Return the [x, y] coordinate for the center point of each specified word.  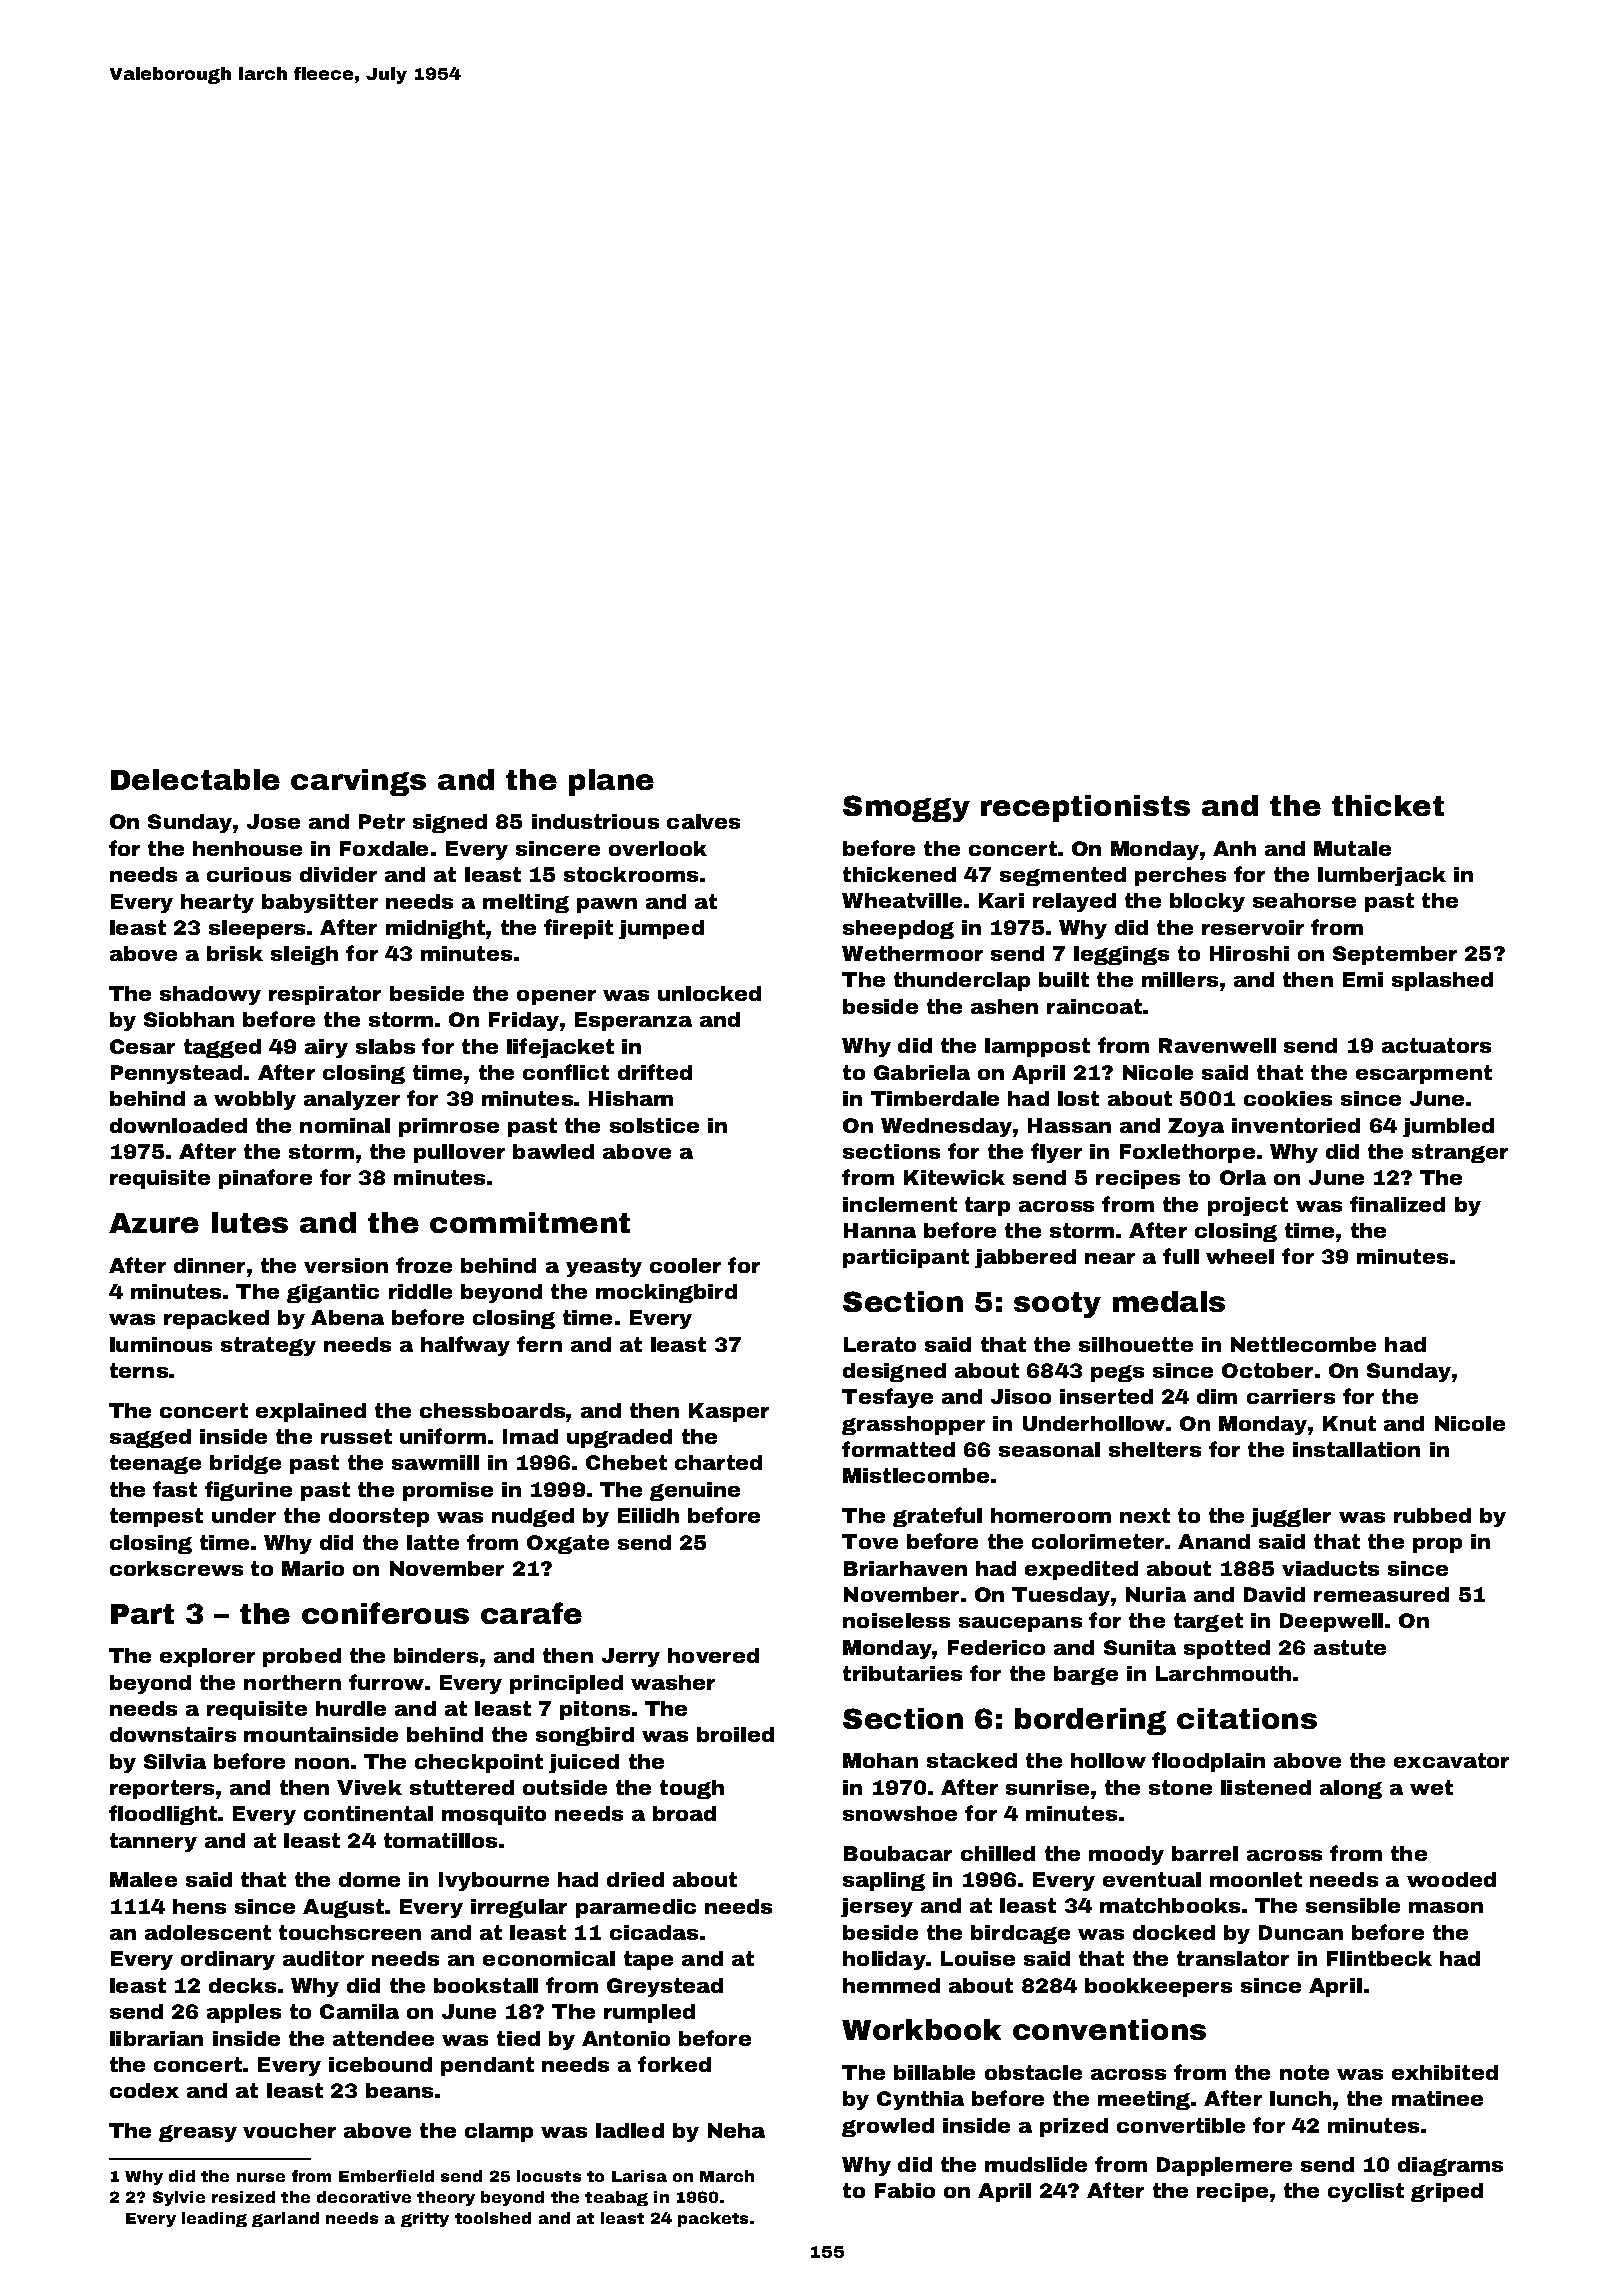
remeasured [1381, 1594]
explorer [207, 1657]
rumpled [649, 2013]
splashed [1442, 981]
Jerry [631, 1657]
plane [611, 782]
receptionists [1085, 808]
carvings [358, 782]
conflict [566, 1072]
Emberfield [386, 2176]
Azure [154, 1223]
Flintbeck [1379, 1958]
